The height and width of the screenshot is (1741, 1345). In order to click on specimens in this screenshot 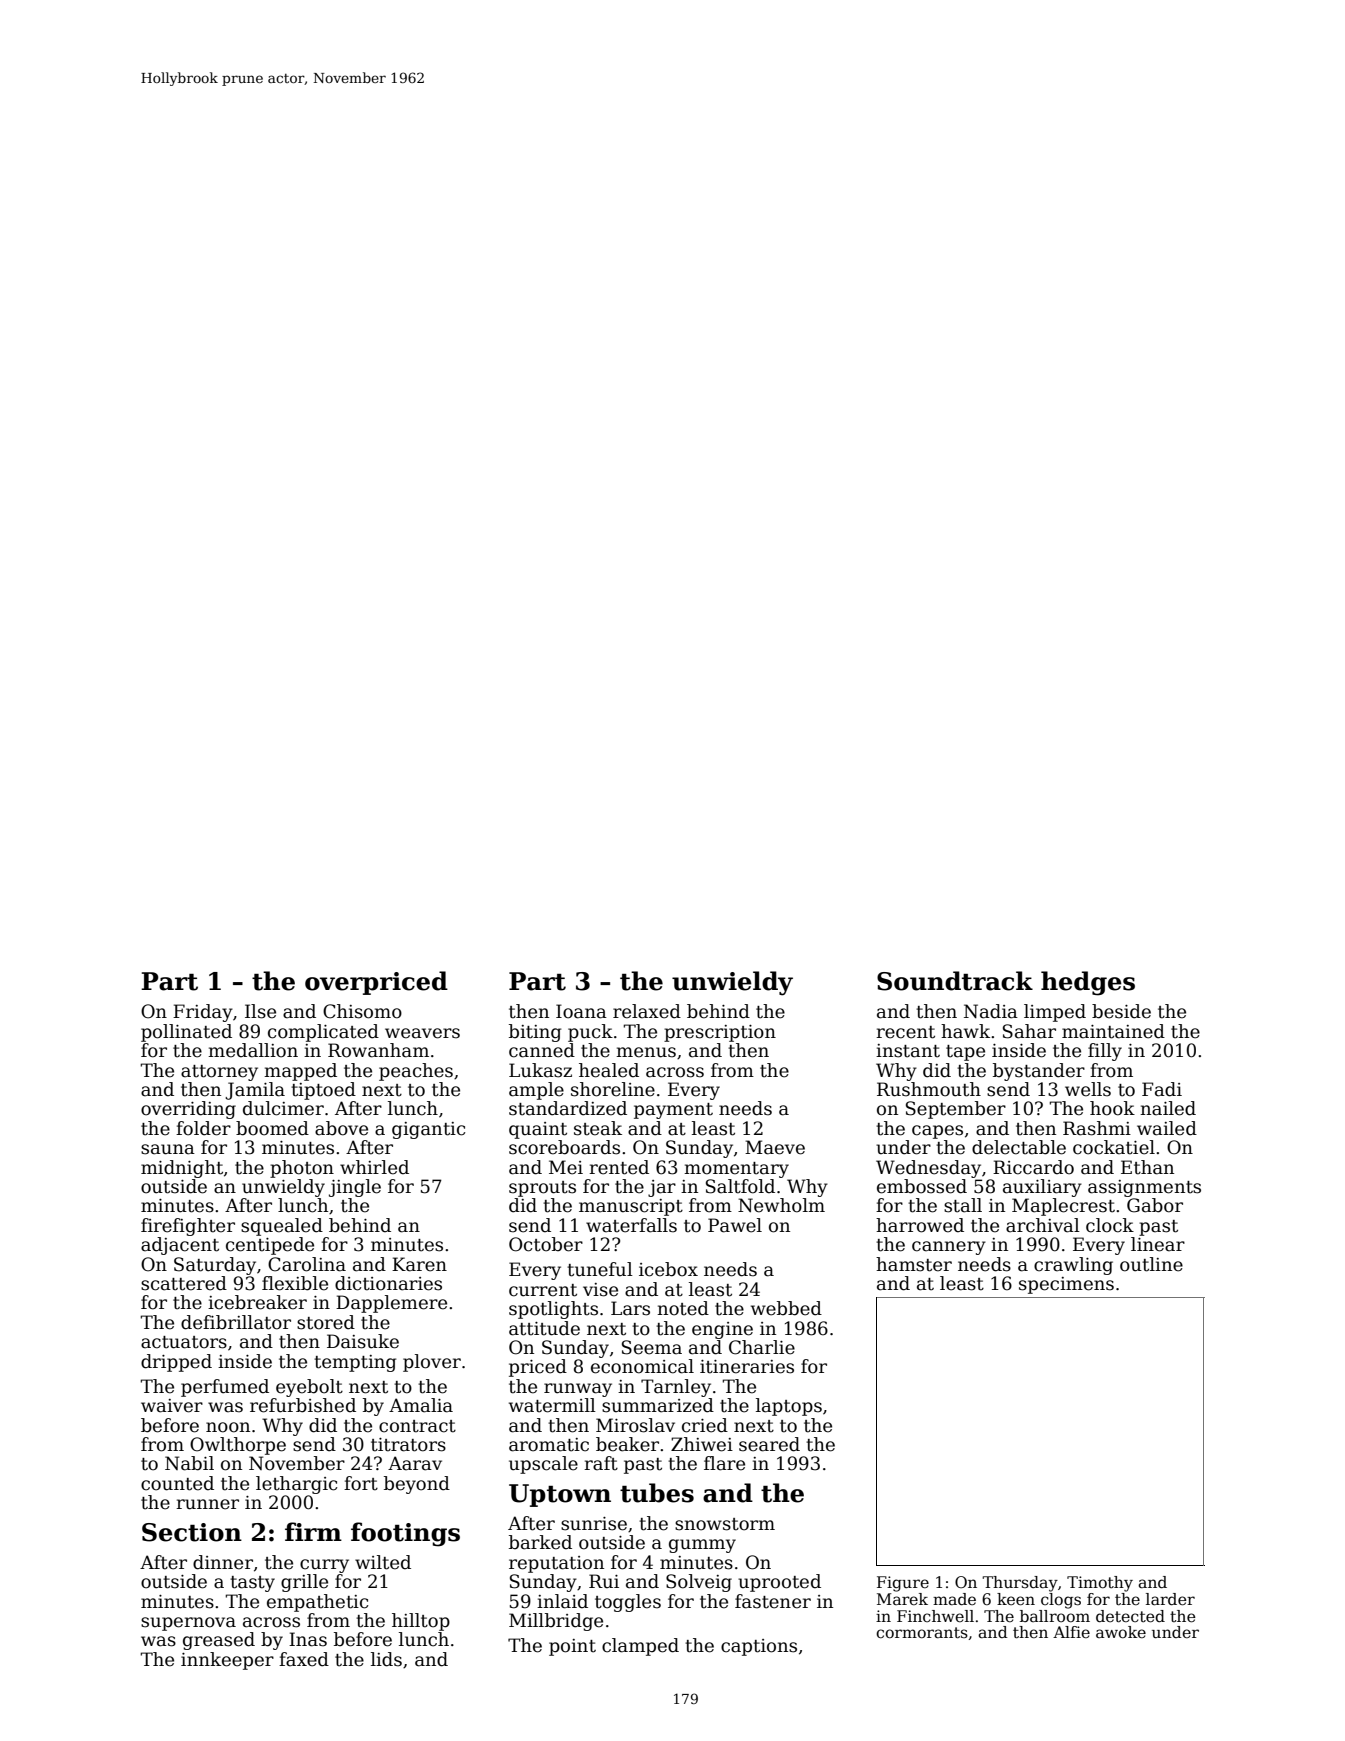, I will do `click(1066, 1285)`.
